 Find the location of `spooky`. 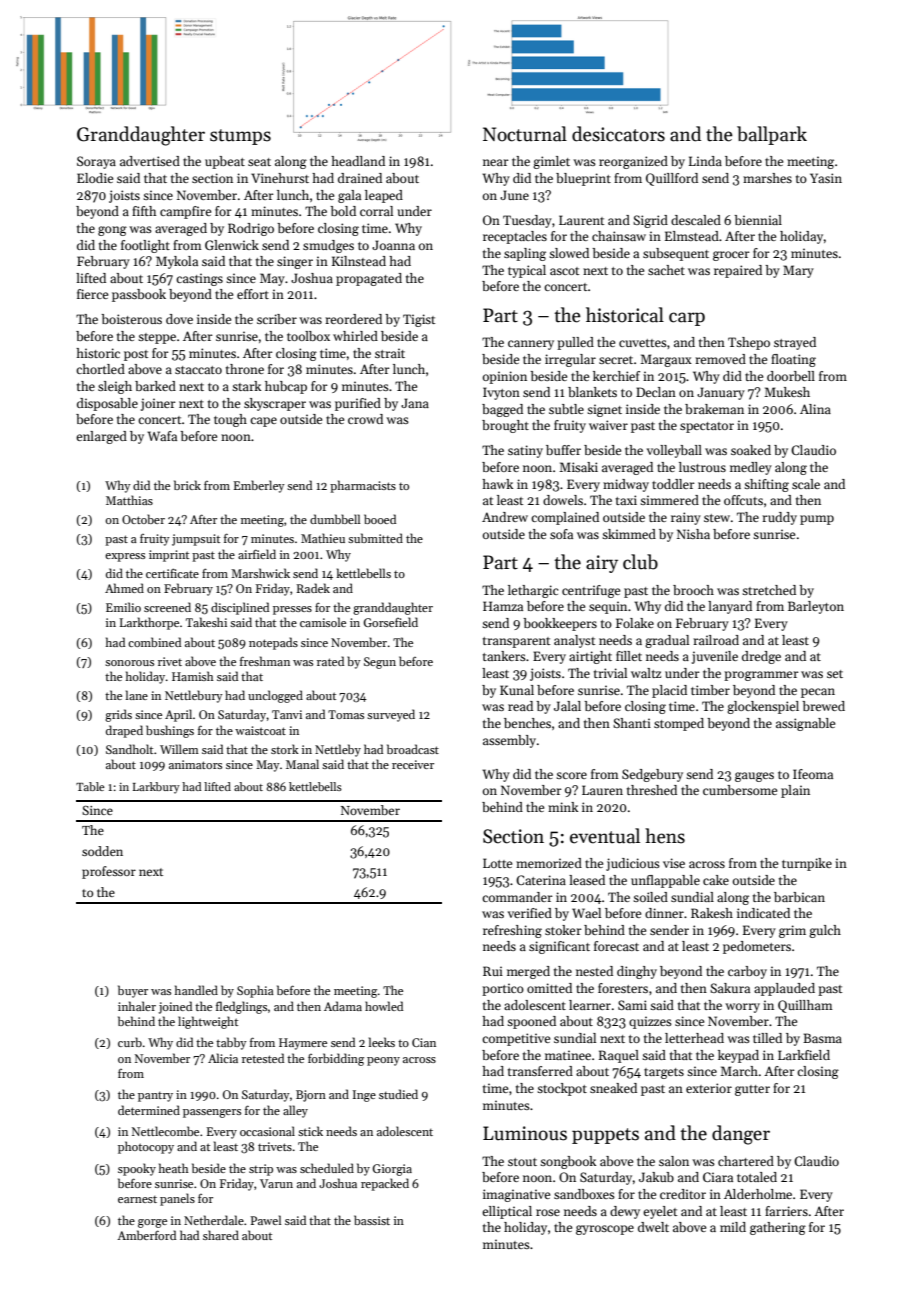

spooky is located at coordinates (137, 1169).
